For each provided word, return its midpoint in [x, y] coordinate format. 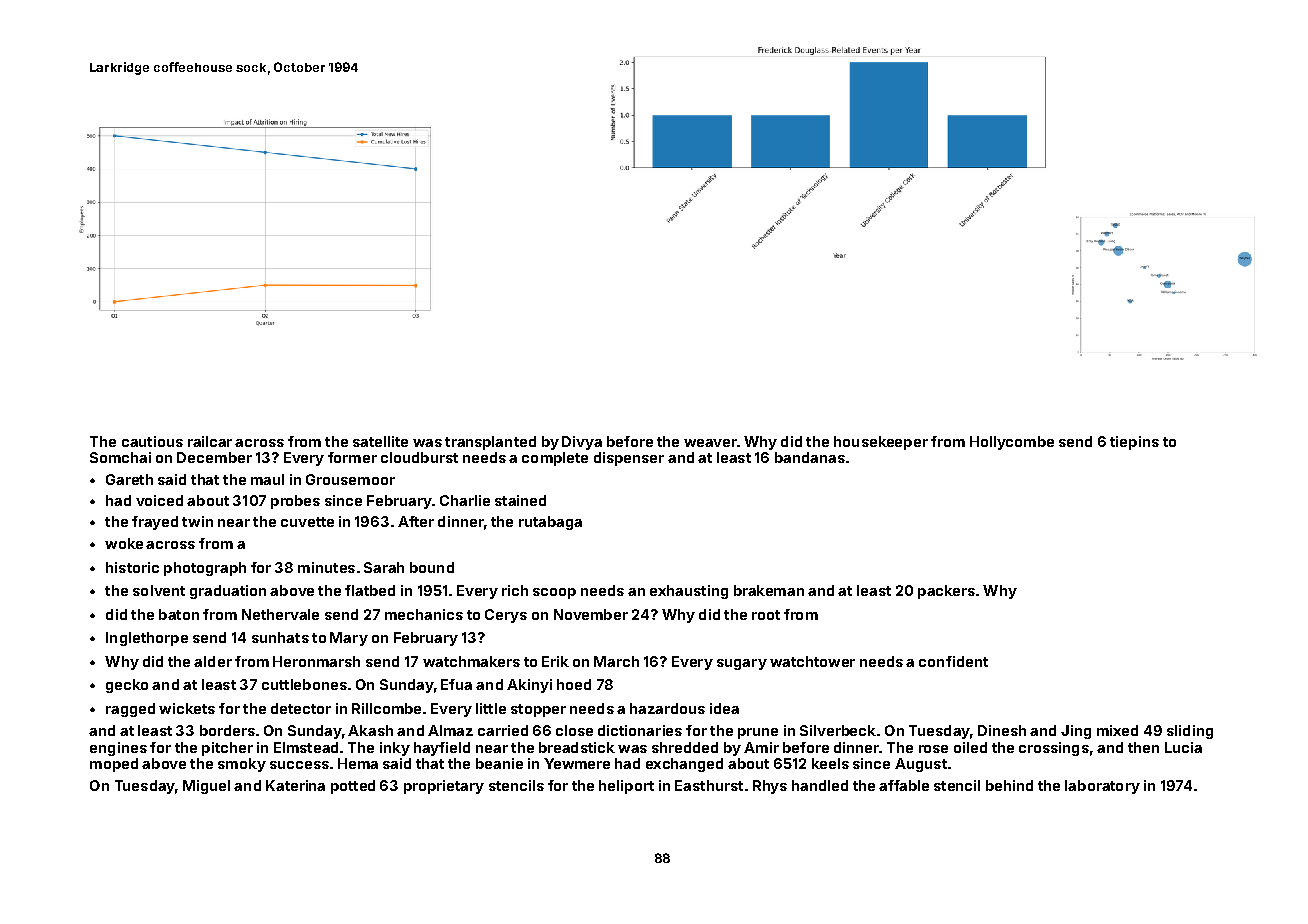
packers [946, 592]
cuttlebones [304, 684]
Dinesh [1002, 730]
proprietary [444, 787]
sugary [742, 664]
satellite [380, 441]
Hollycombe [1012, 443]
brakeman [769, 590]
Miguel [206, 787]
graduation [228, 592]
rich [515, 590]
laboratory [1102, 787]
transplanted [490, 443]
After [416, 521]
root [766, 615]
